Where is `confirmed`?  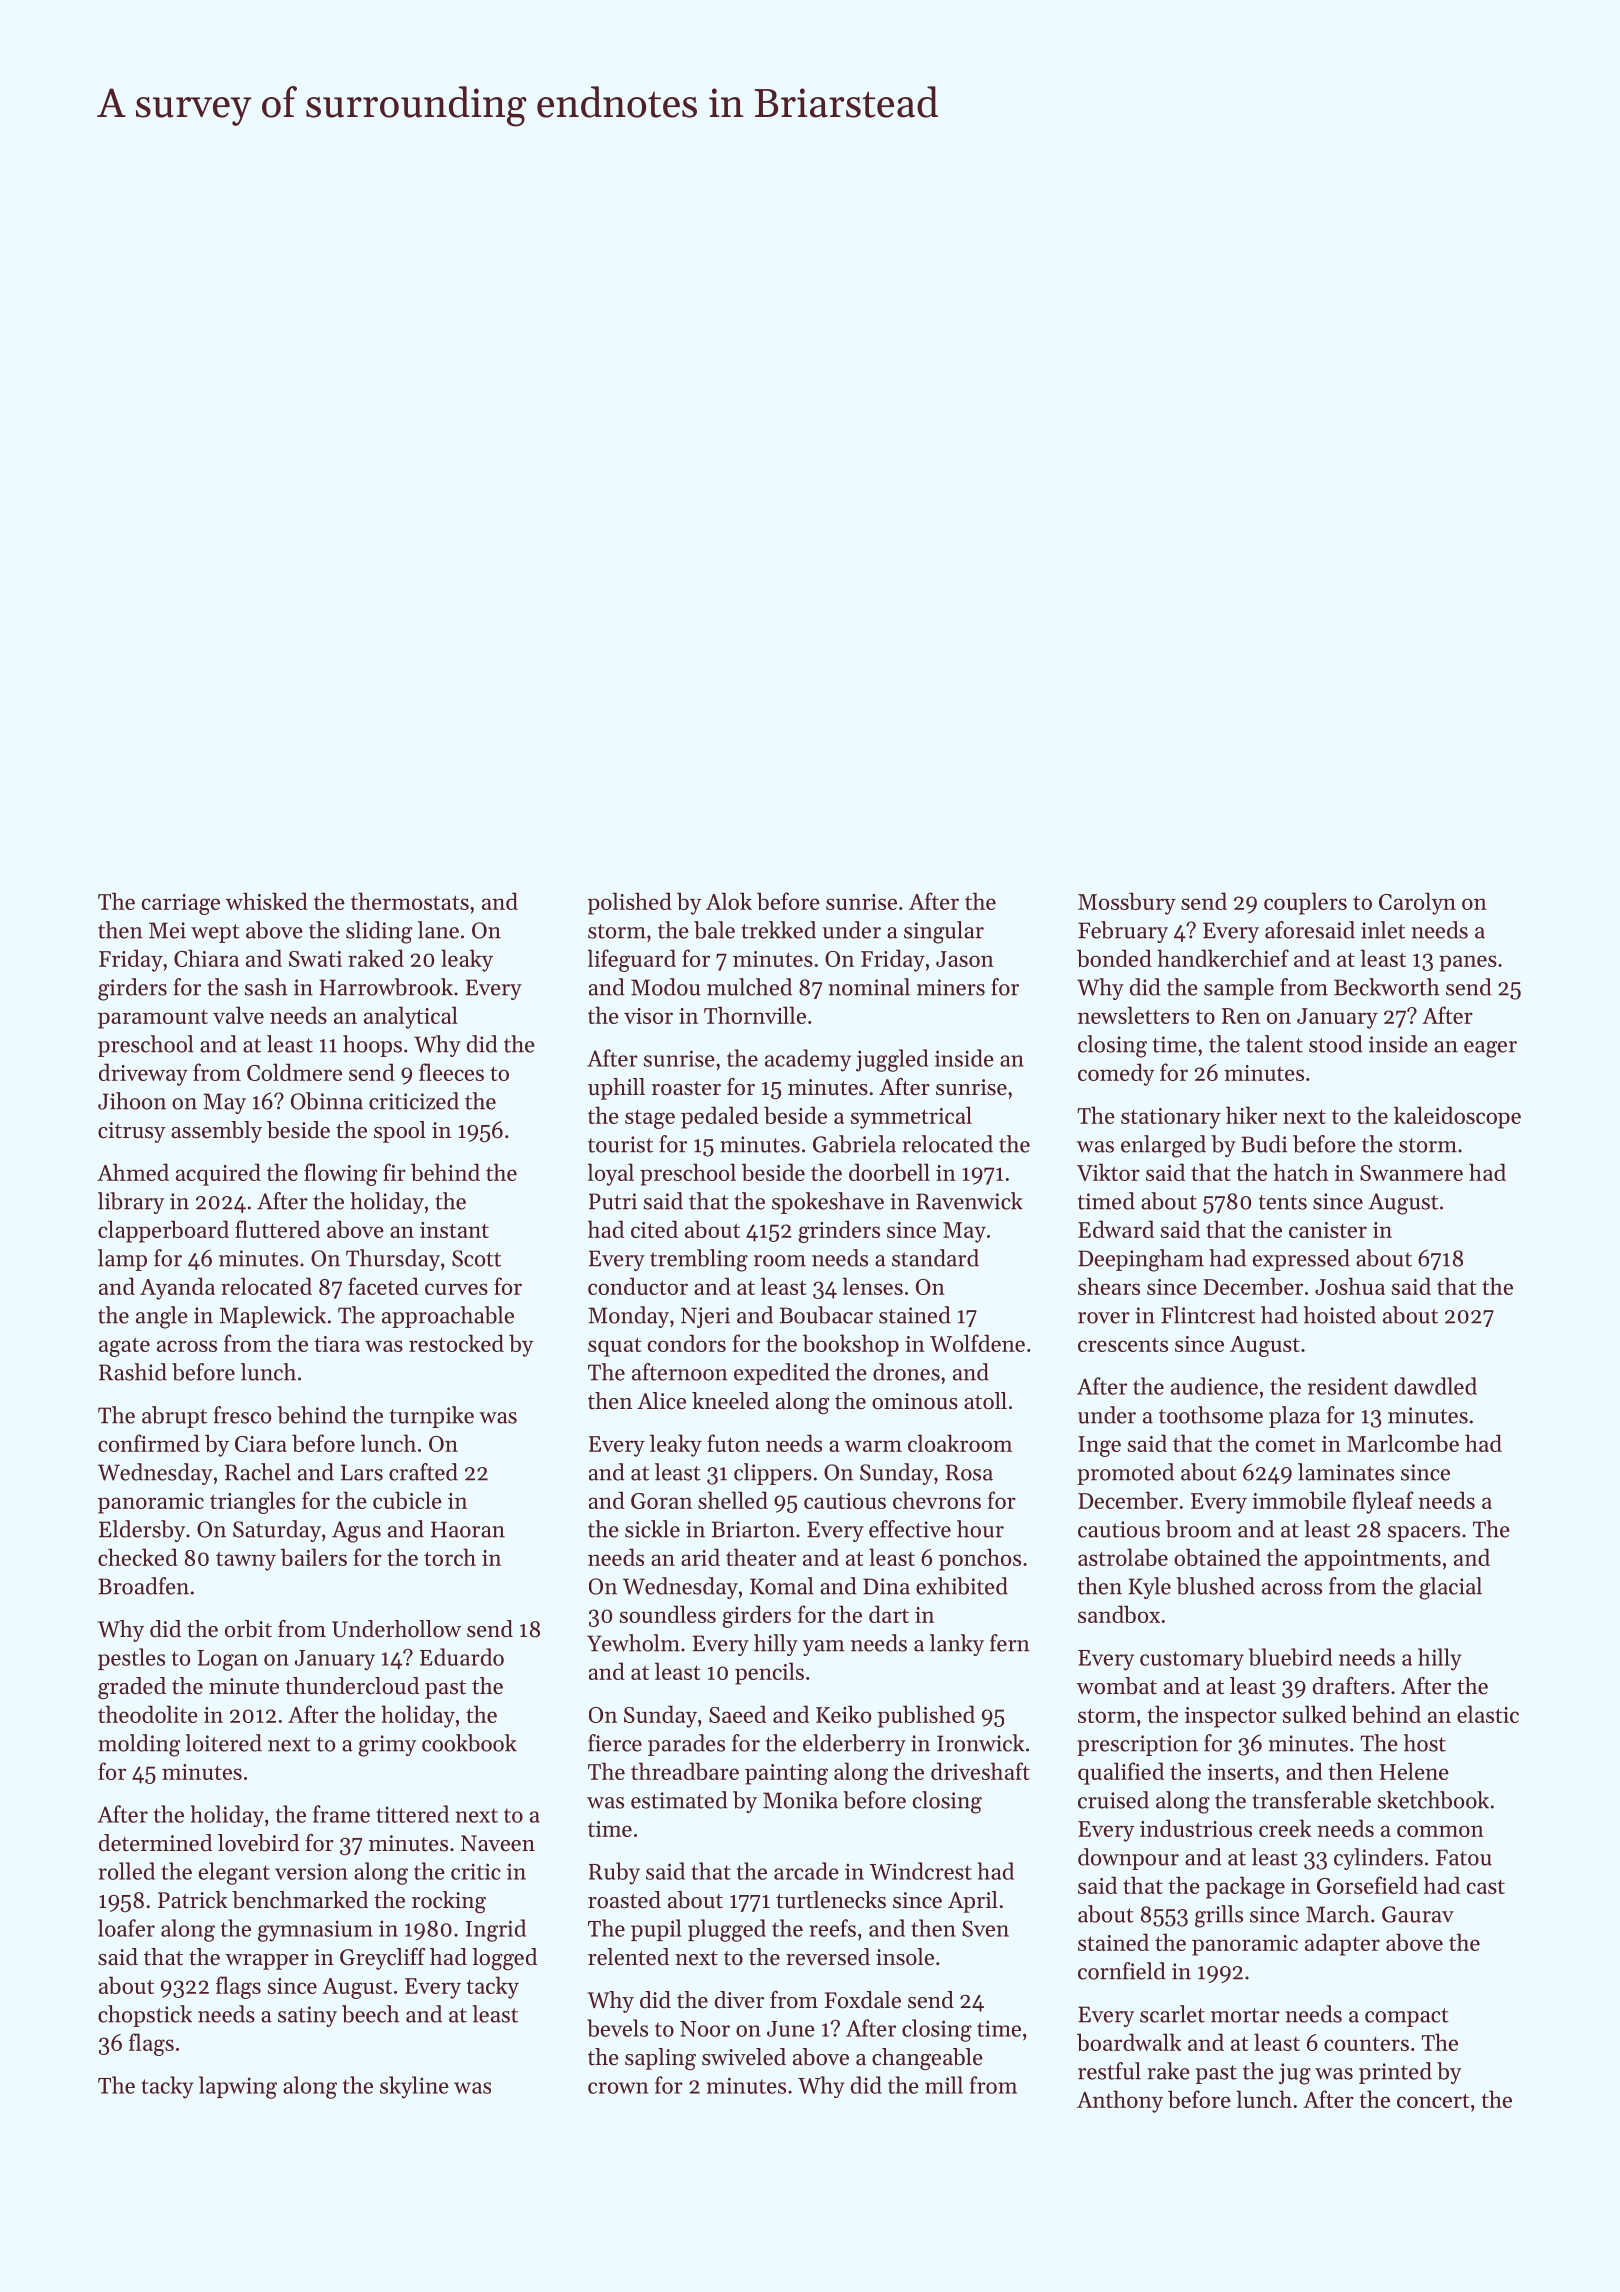 confirmed is located at coordinates (149, 1443).
